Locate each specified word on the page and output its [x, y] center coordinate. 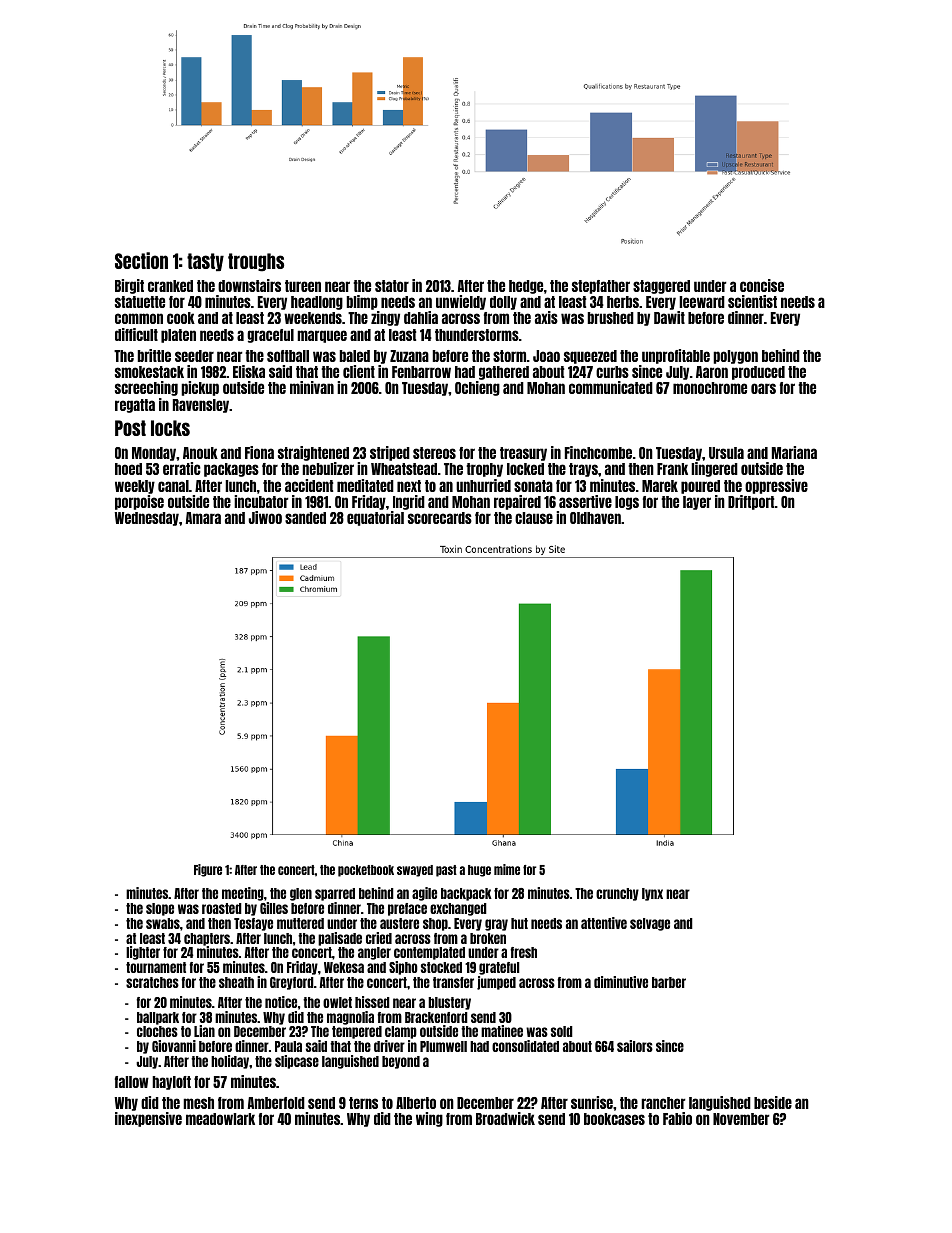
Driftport [751, 502]
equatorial [375, 518]
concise [762, 285]
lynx [652, 894]
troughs [256, 262]
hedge [526, 287]
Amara [203, 518]
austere [399, 923]
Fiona [259, 452]
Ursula [726, 453]
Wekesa [344, 967]
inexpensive [148, 1119]
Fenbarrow [421, 372]
